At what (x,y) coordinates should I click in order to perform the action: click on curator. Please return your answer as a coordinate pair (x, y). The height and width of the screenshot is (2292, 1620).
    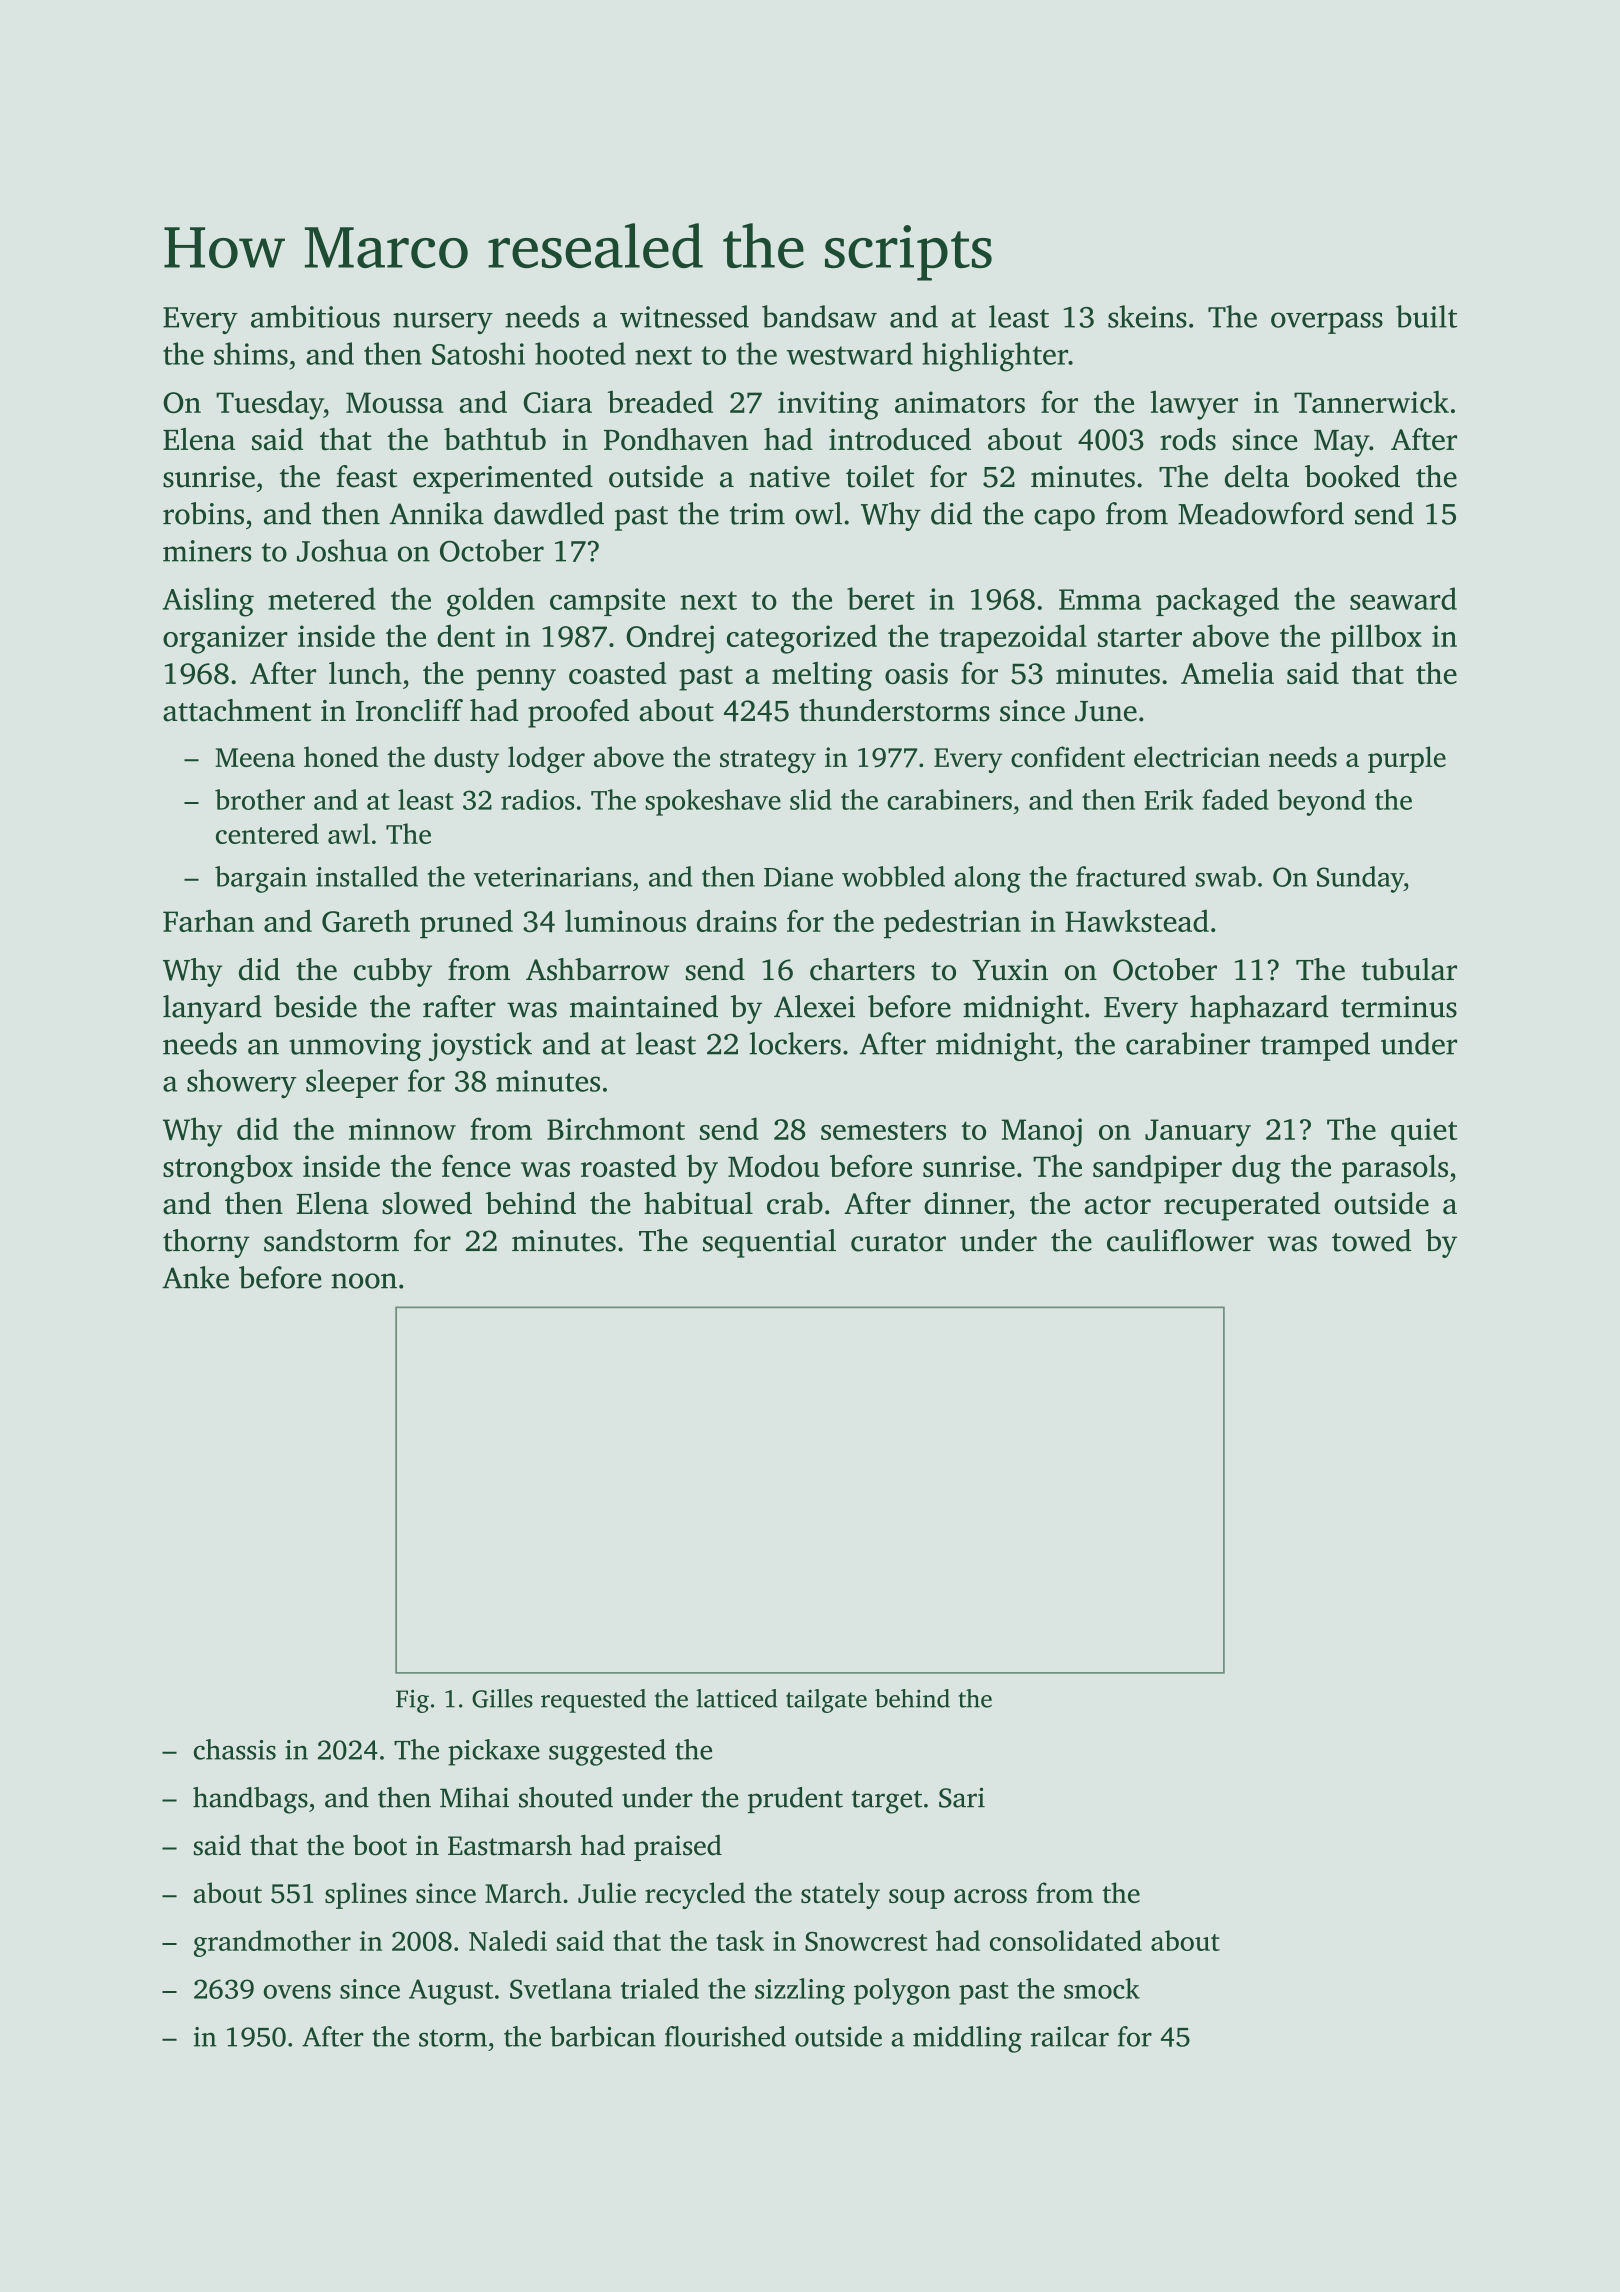
    Looking at the image, I should click on (898, 1242).
